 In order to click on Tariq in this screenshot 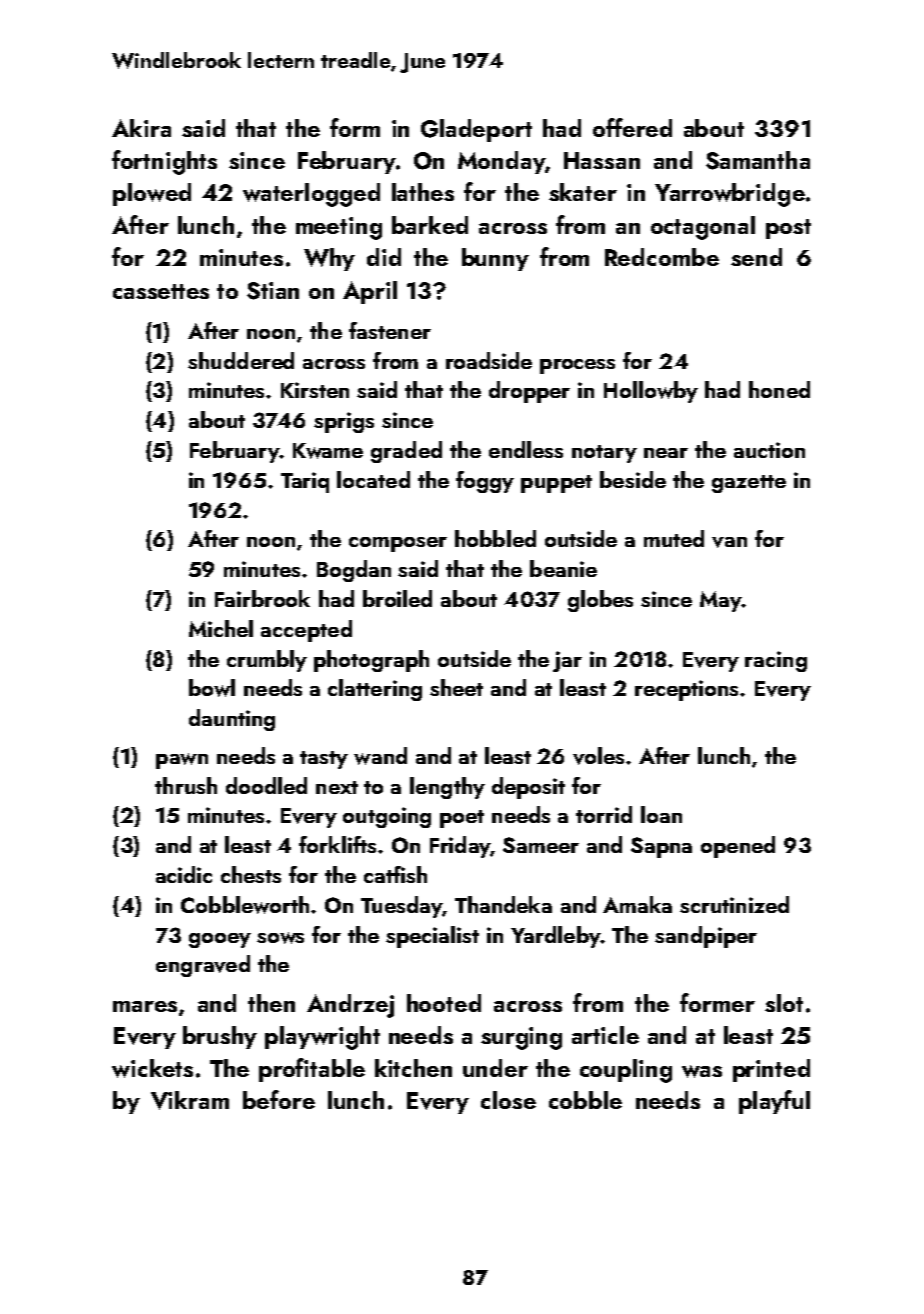, I will do `click(305, 482)`.
